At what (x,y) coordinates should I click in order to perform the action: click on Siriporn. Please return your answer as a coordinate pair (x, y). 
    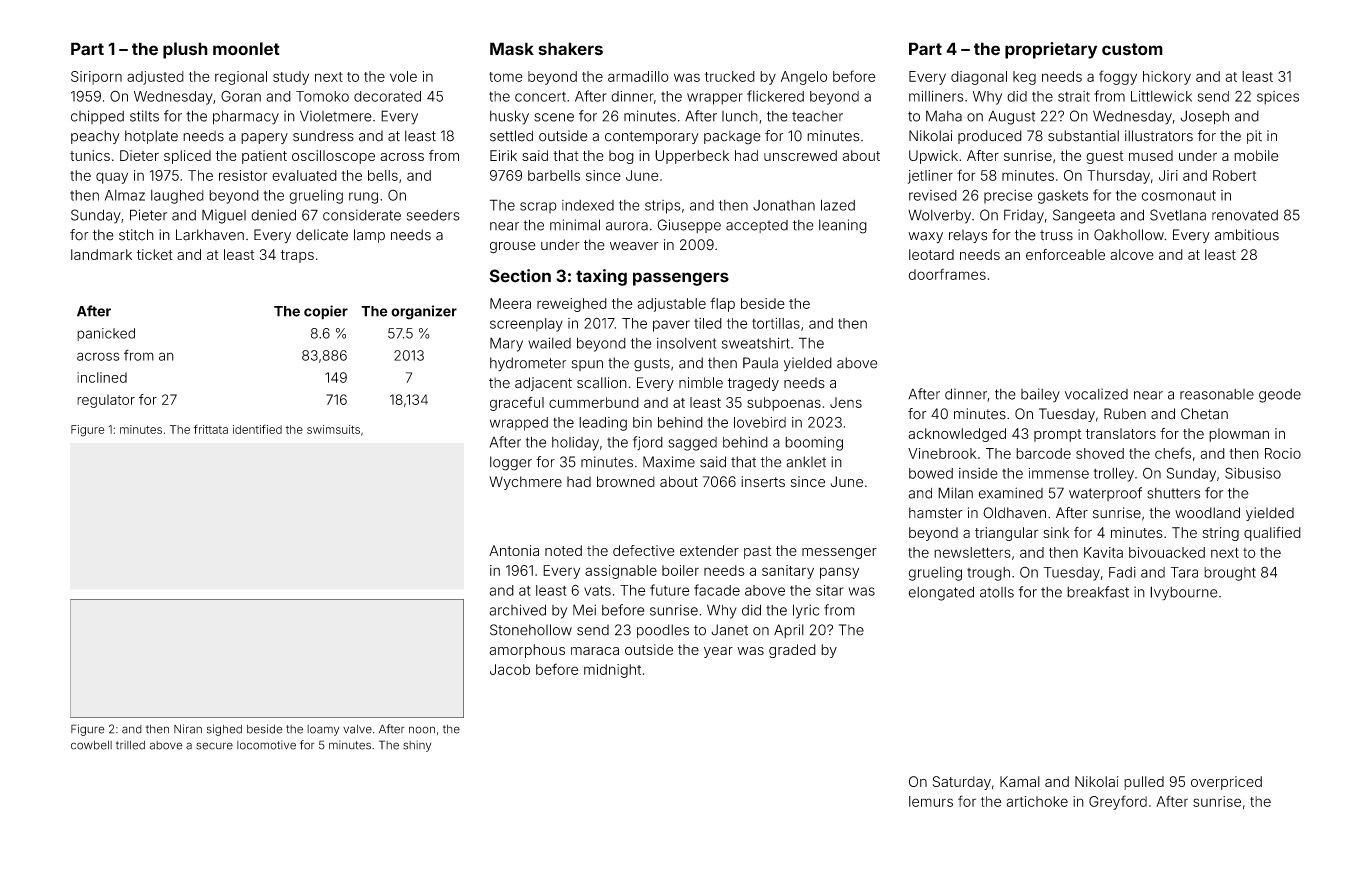
    Looking at the image, I should click on (96, 78).
